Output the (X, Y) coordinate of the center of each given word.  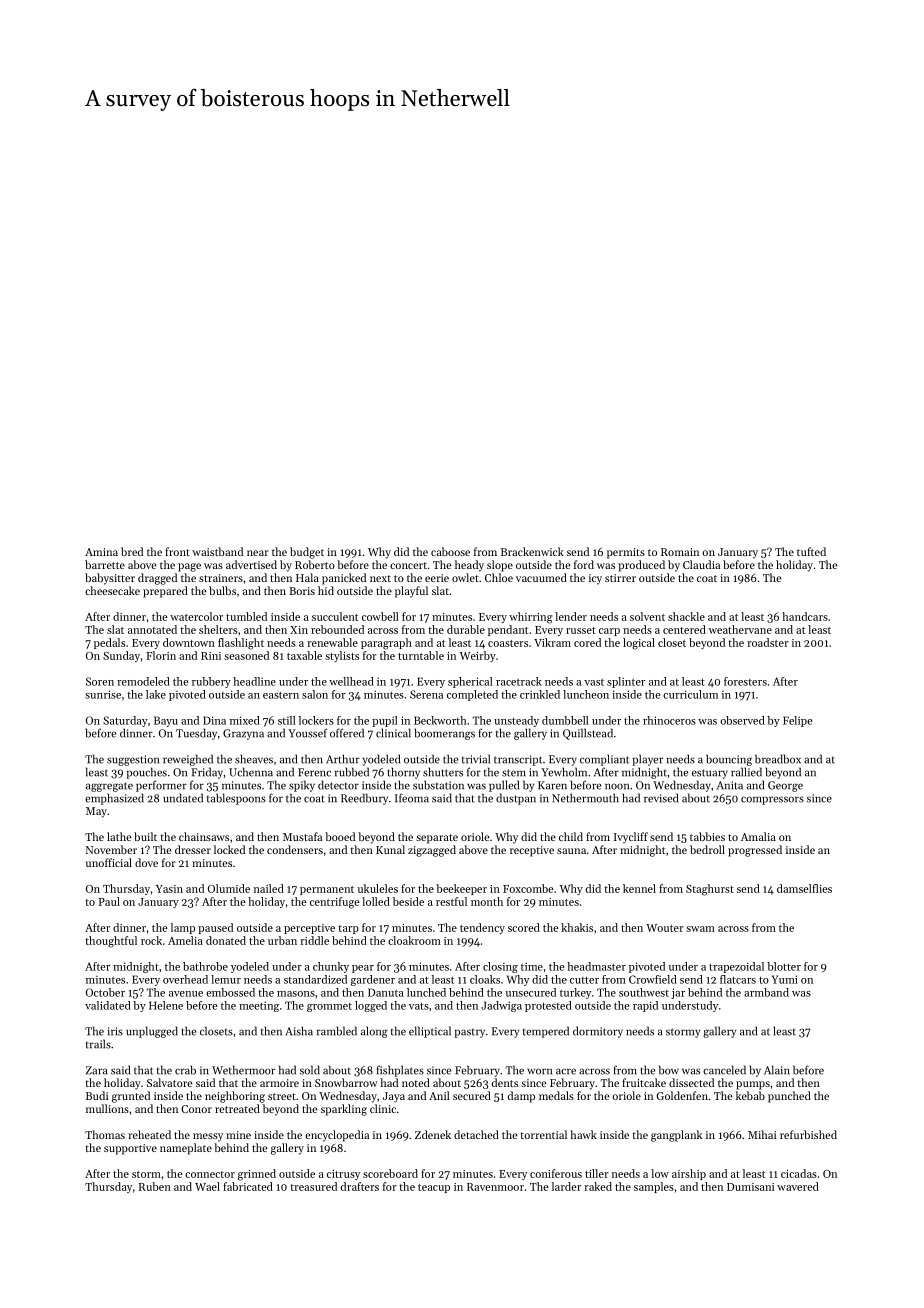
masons (296, 994)
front (177, 551)
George (785, 786)
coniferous (556, 1173)
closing (500, 967)
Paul (109, 901)
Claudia (701, 564)
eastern (281, 695)
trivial (476, 759)
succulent (335, 616)
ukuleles (378, 888)
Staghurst (710, 890)
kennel (639, 888)
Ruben (155, 1186)
